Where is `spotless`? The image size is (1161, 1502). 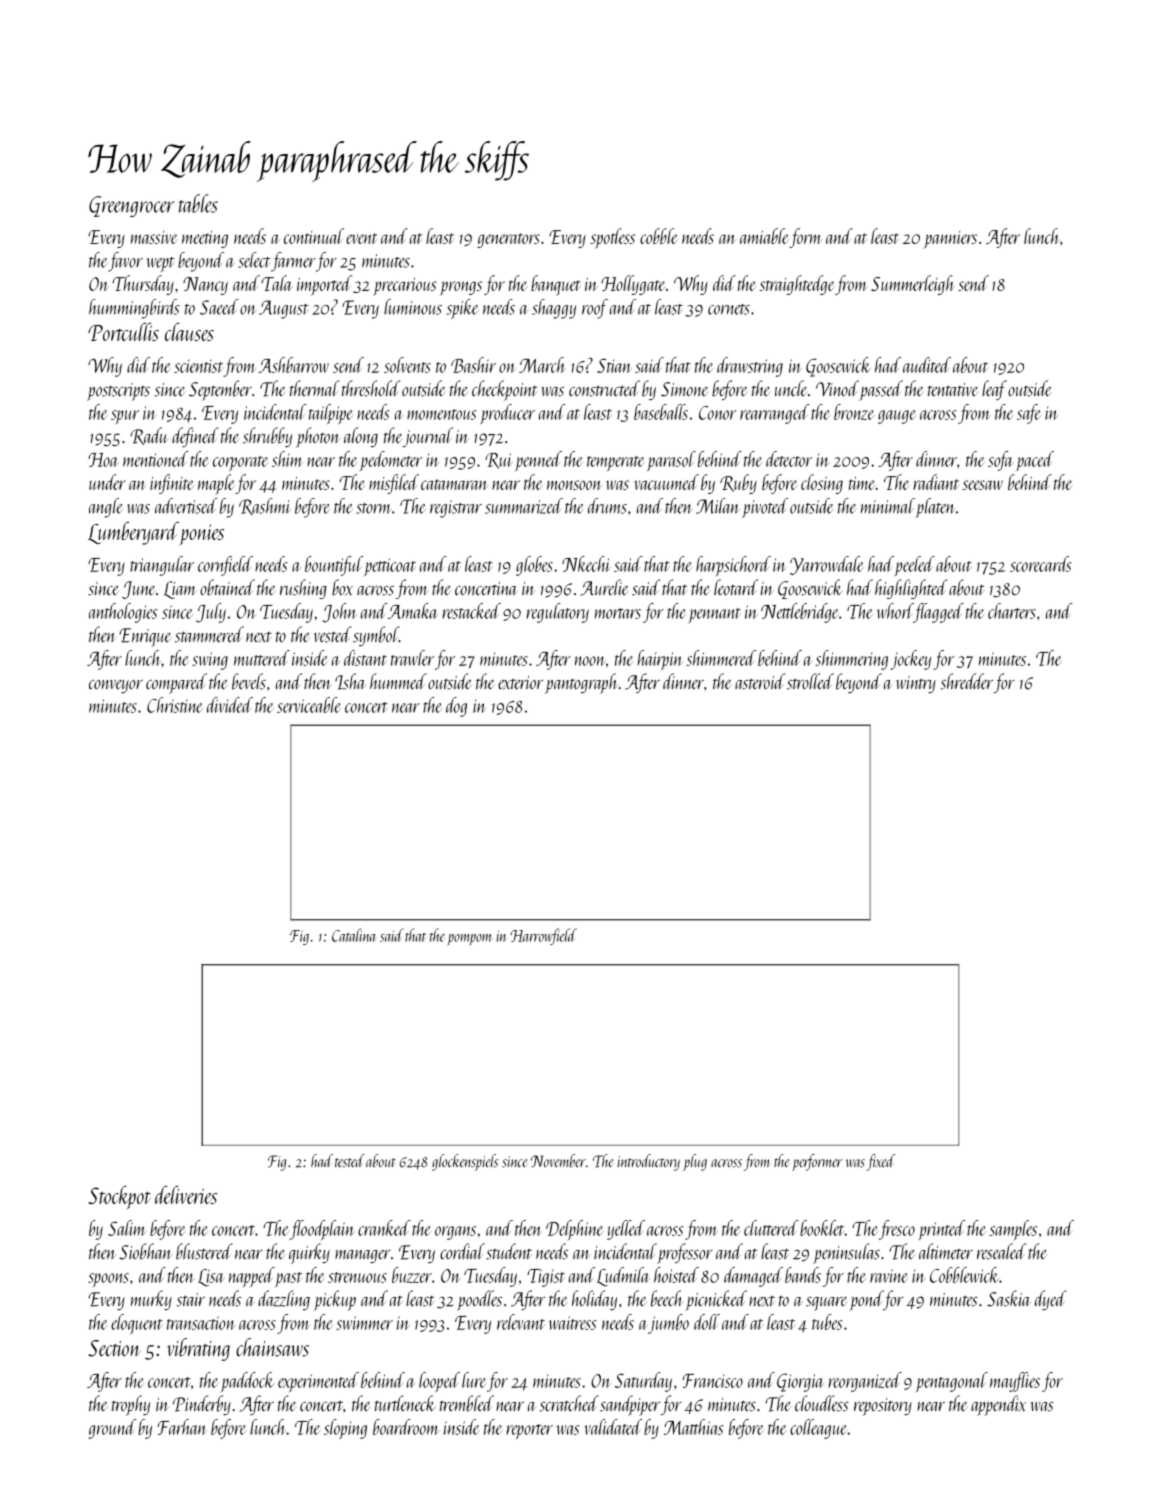
spotless is located at coordinates (612, 238).
